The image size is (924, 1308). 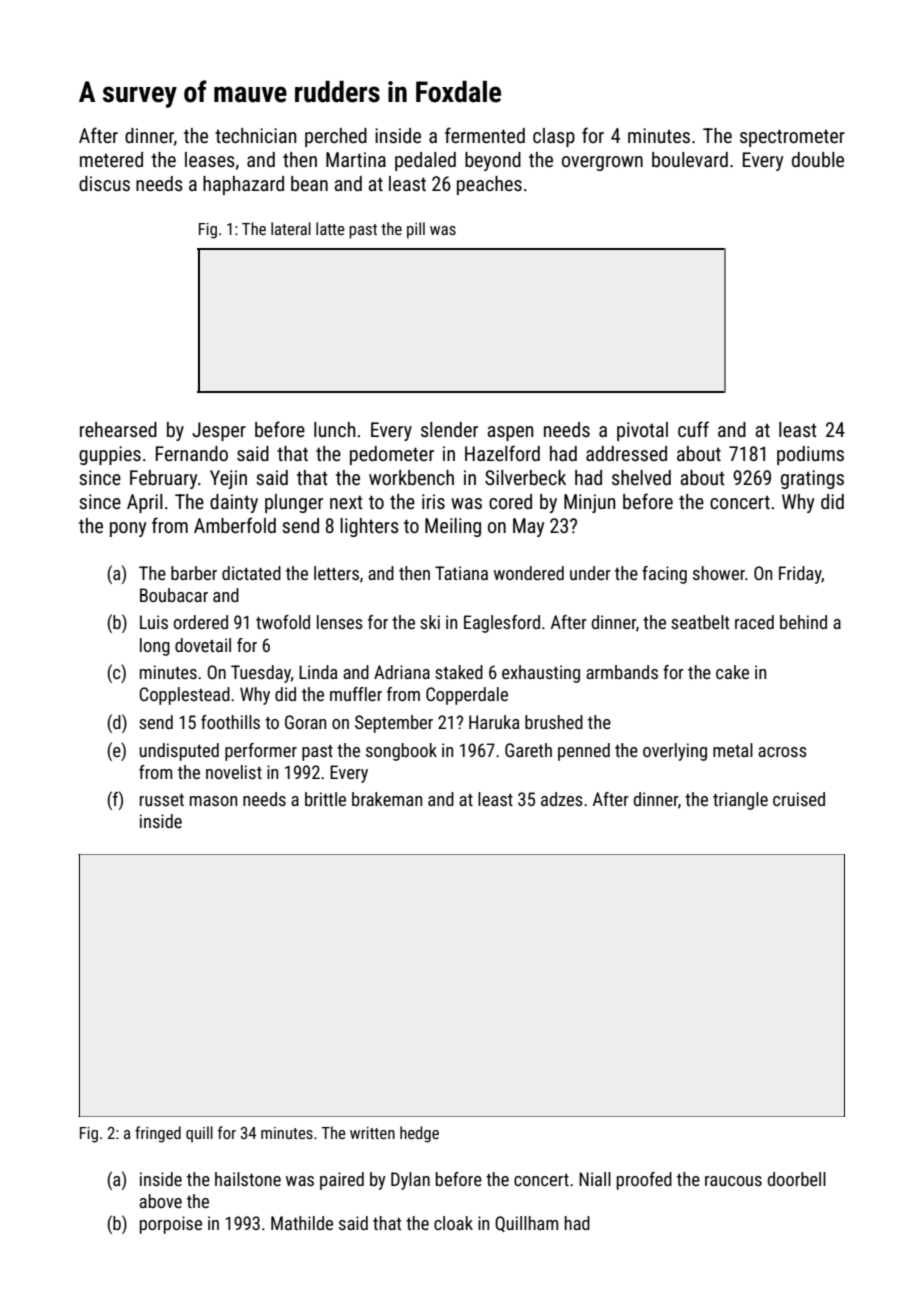 What do you see at coordinates (797, 1179) in the screenshot?
I see `doorbell` at bounding box center [797, 1179].
